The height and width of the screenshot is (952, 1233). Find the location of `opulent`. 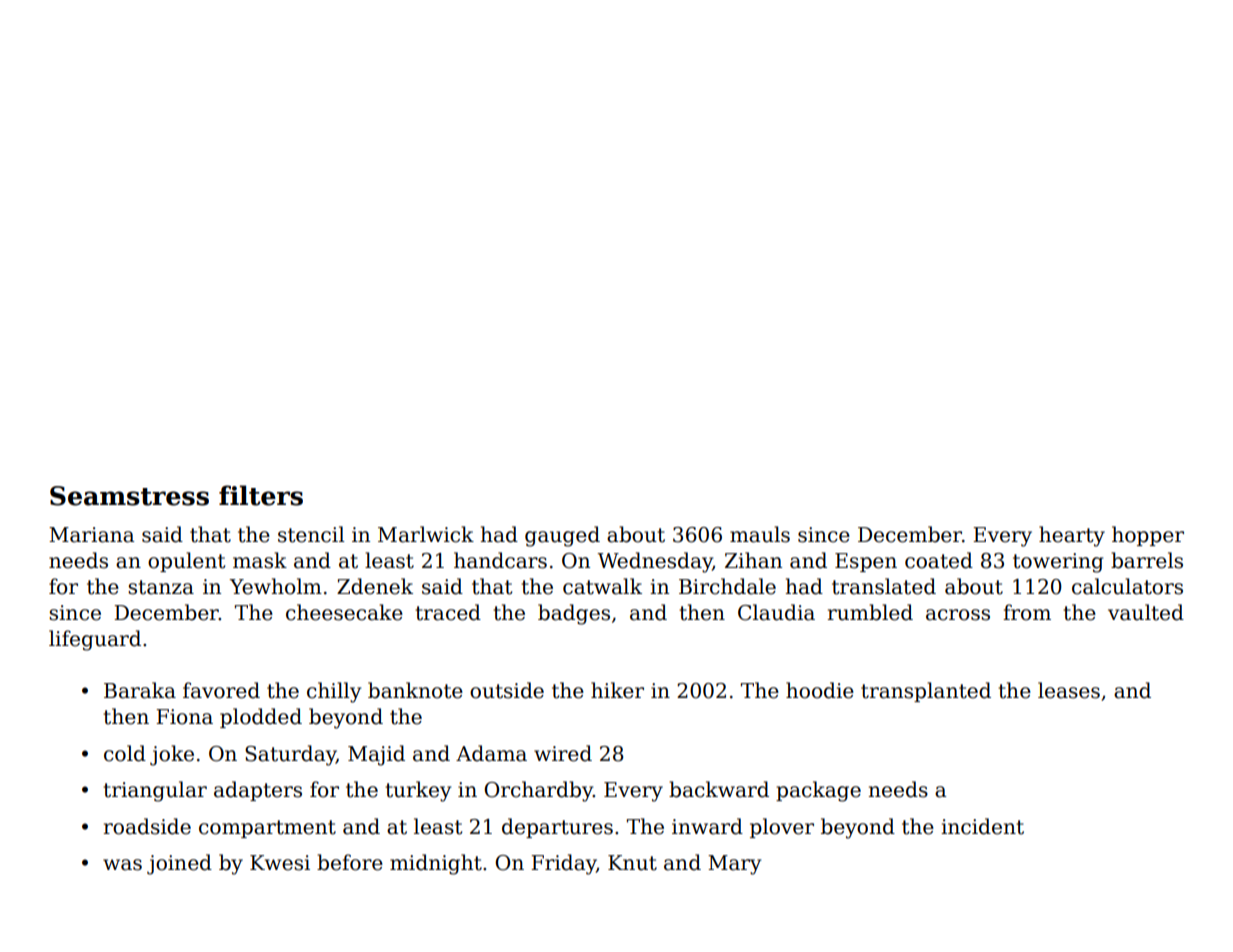

opulent is located at coordinates (186, 562).
